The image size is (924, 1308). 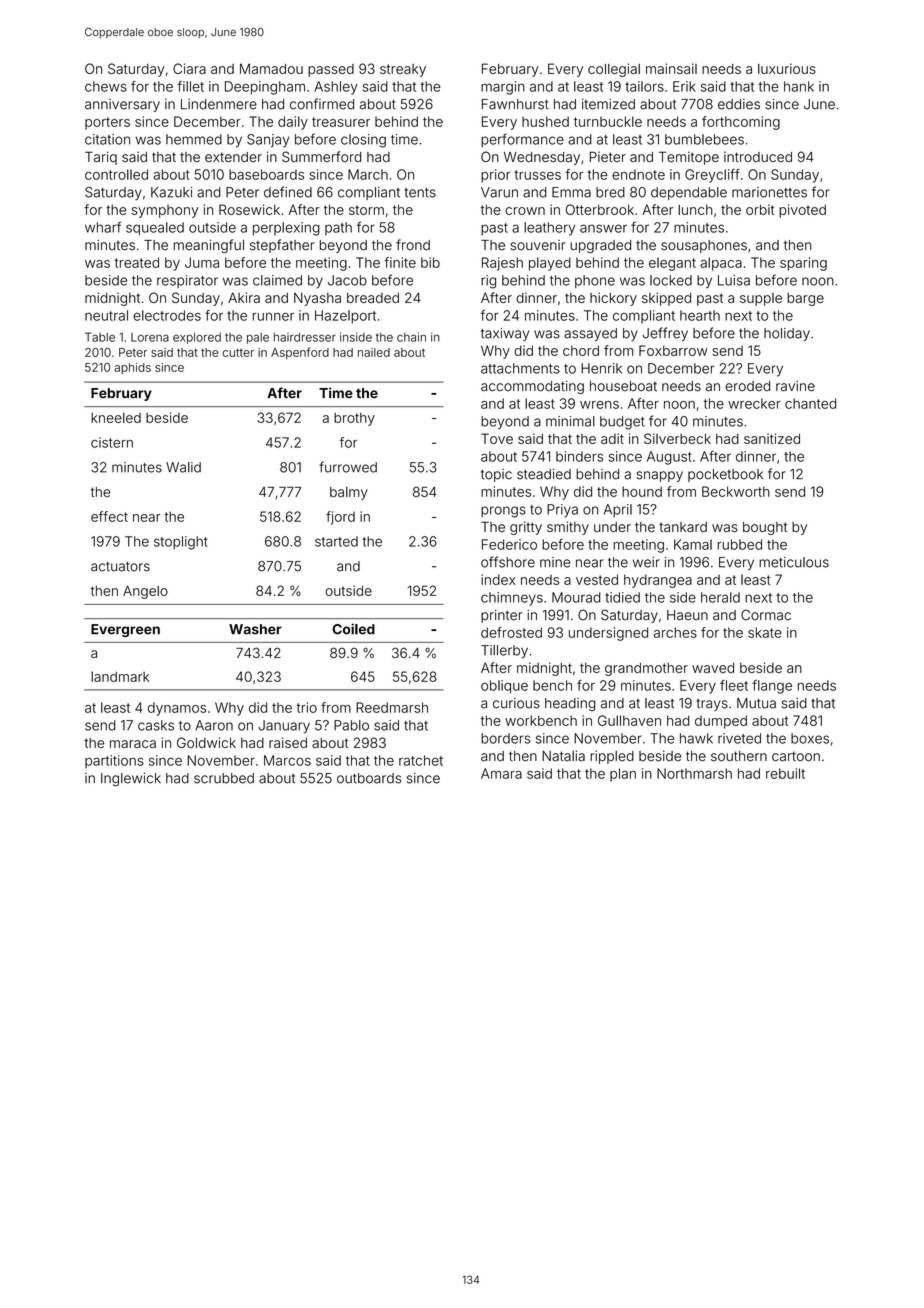 I want to click on neutral, so click(x=106, y=315).
